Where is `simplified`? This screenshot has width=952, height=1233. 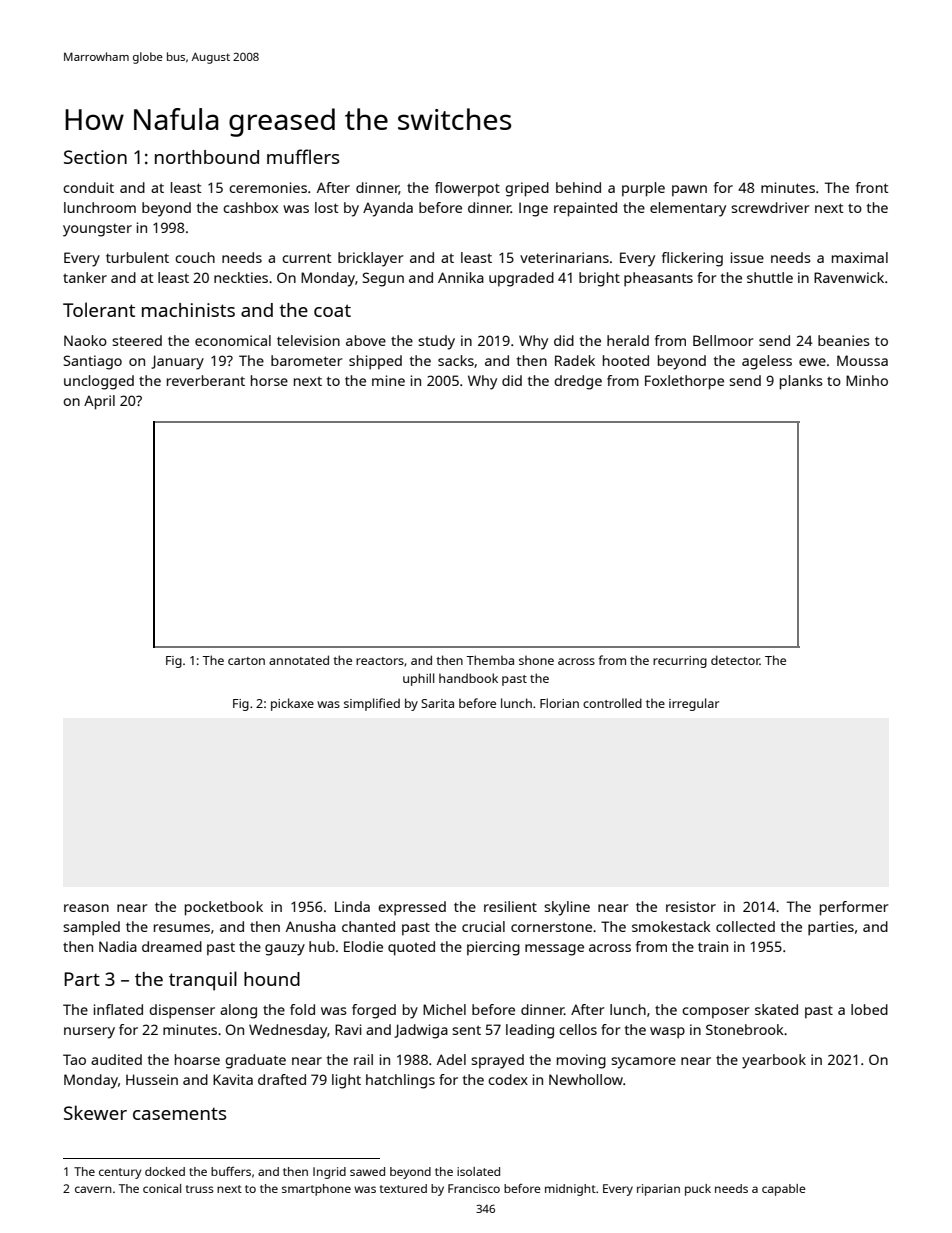
simplified is located at coordinates (372, 704).
